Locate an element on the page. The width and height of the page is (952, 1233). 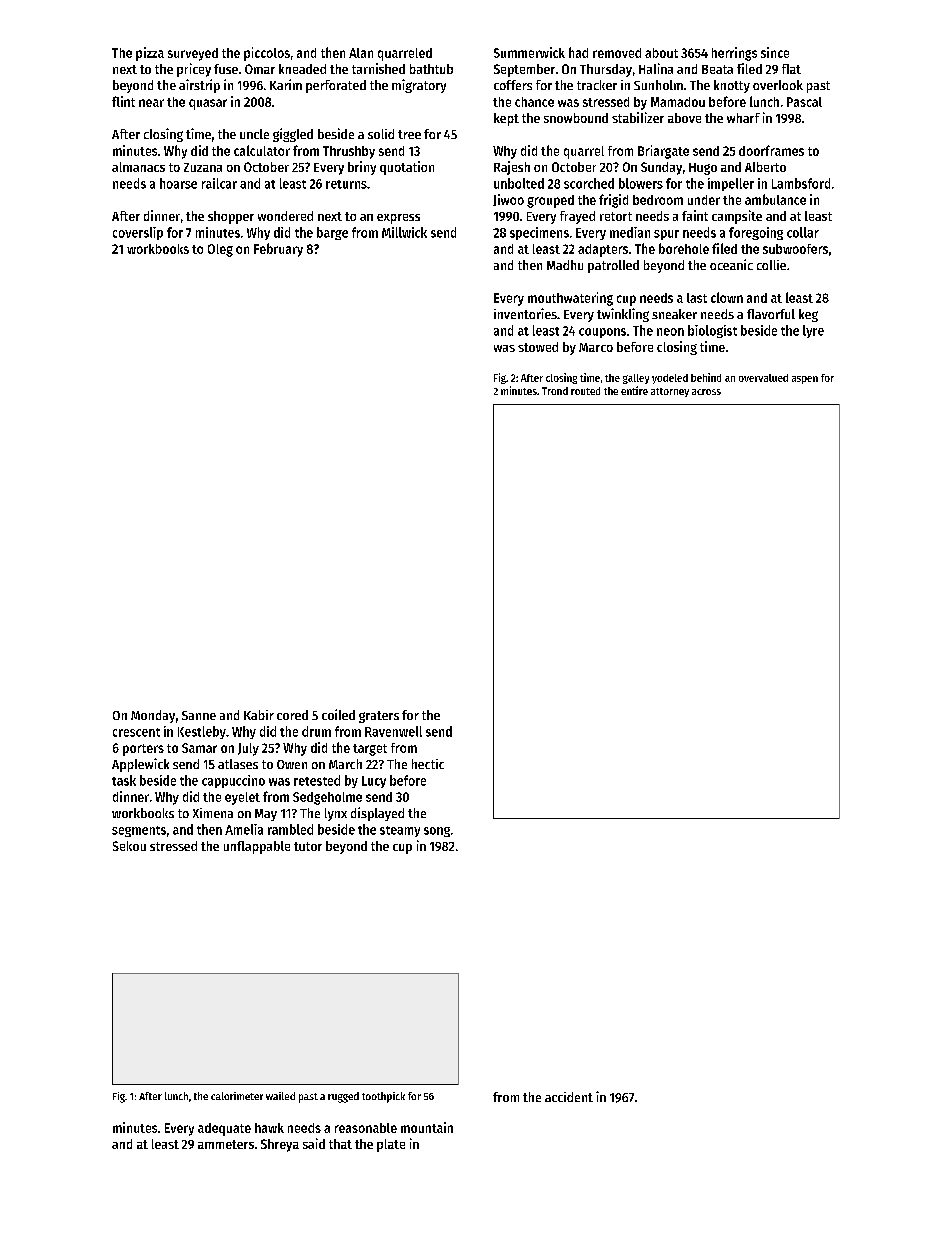
median is located at coordinates (630, 232).
